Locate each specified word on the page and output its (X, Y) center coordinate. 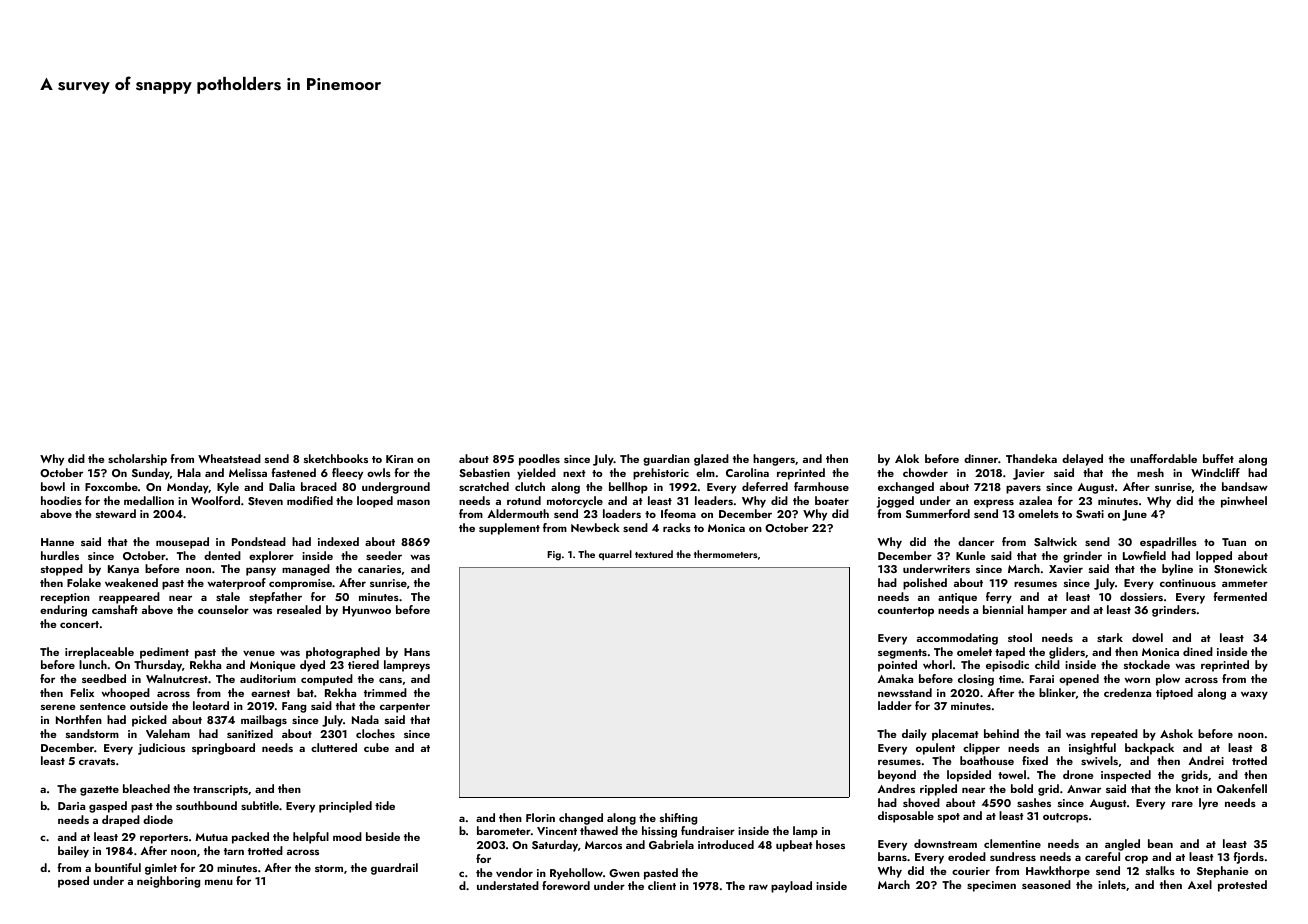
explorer (271, 557)
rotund (524, 500)
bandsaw (1245, 486)
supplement (509, 529)
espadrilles (1168, 543)
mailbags (264, 721)
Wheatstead (229, 458)
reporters (164, 839)
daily (914, 735)
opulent (935, 749)
